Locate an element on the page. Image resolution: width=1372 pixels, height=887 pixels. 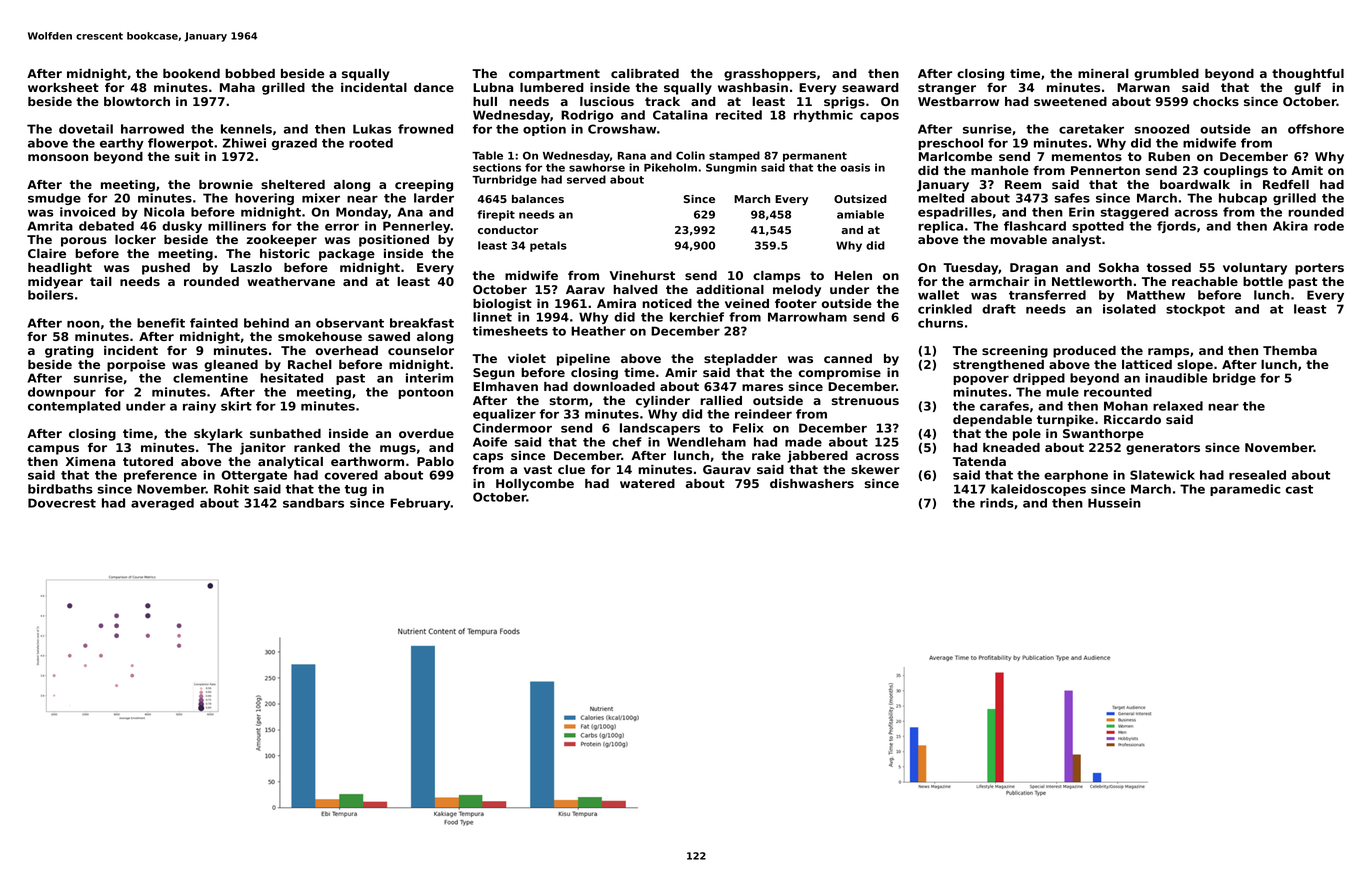
grasshoppers is located at coordinates (770, 75).
